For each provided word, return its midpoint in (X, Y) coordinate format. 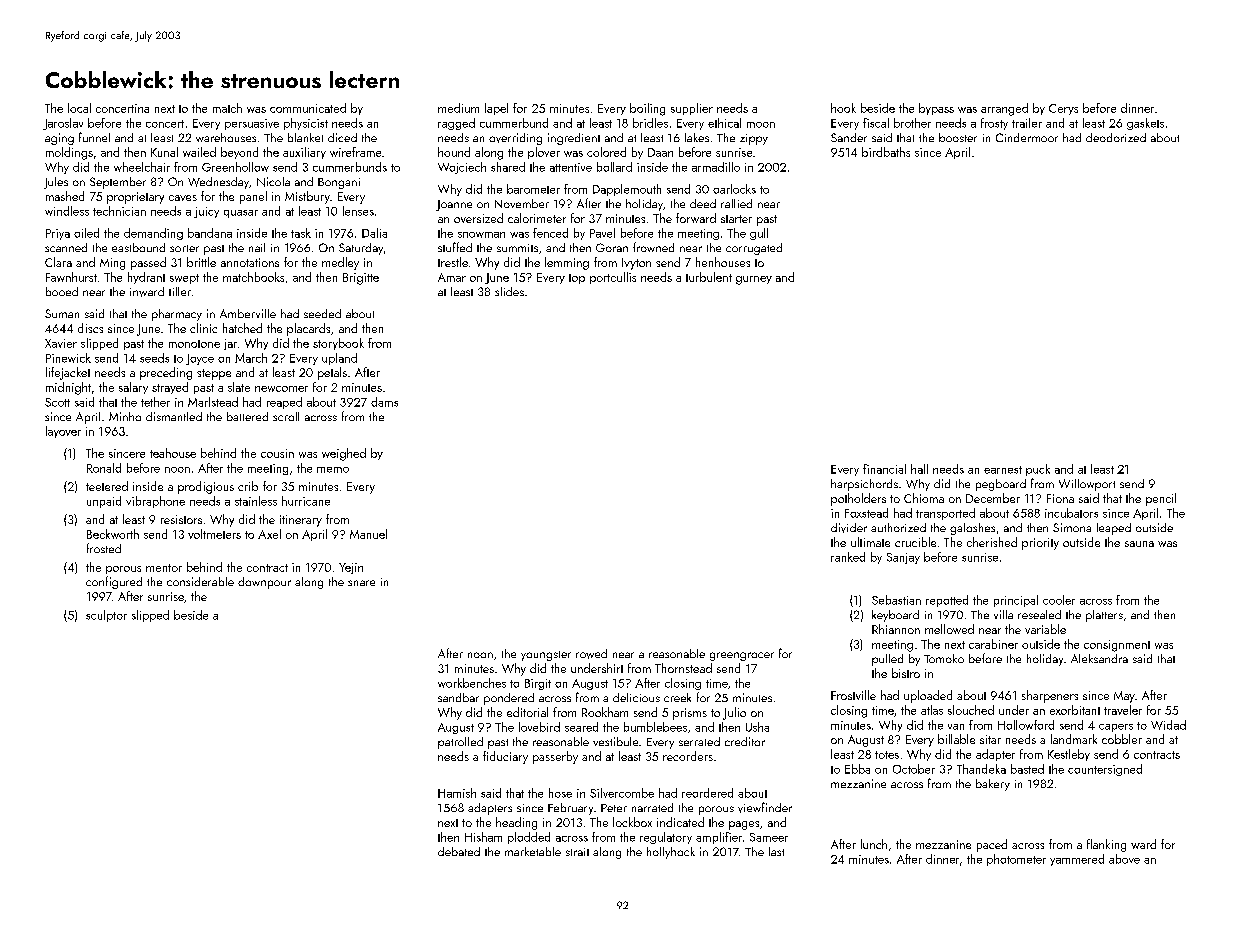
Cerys (1063, 109)
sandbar (458, 697)
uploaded (928, 696)
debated (459, 851)
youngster (546, 656)
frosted (104, 548)
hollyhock (671, 853)
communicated (308, 108)
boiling (647, 109)
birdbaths (886, 152)
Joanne (454, 205)
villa (1003, 614)
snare (361, 583)
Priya (58, 234)
